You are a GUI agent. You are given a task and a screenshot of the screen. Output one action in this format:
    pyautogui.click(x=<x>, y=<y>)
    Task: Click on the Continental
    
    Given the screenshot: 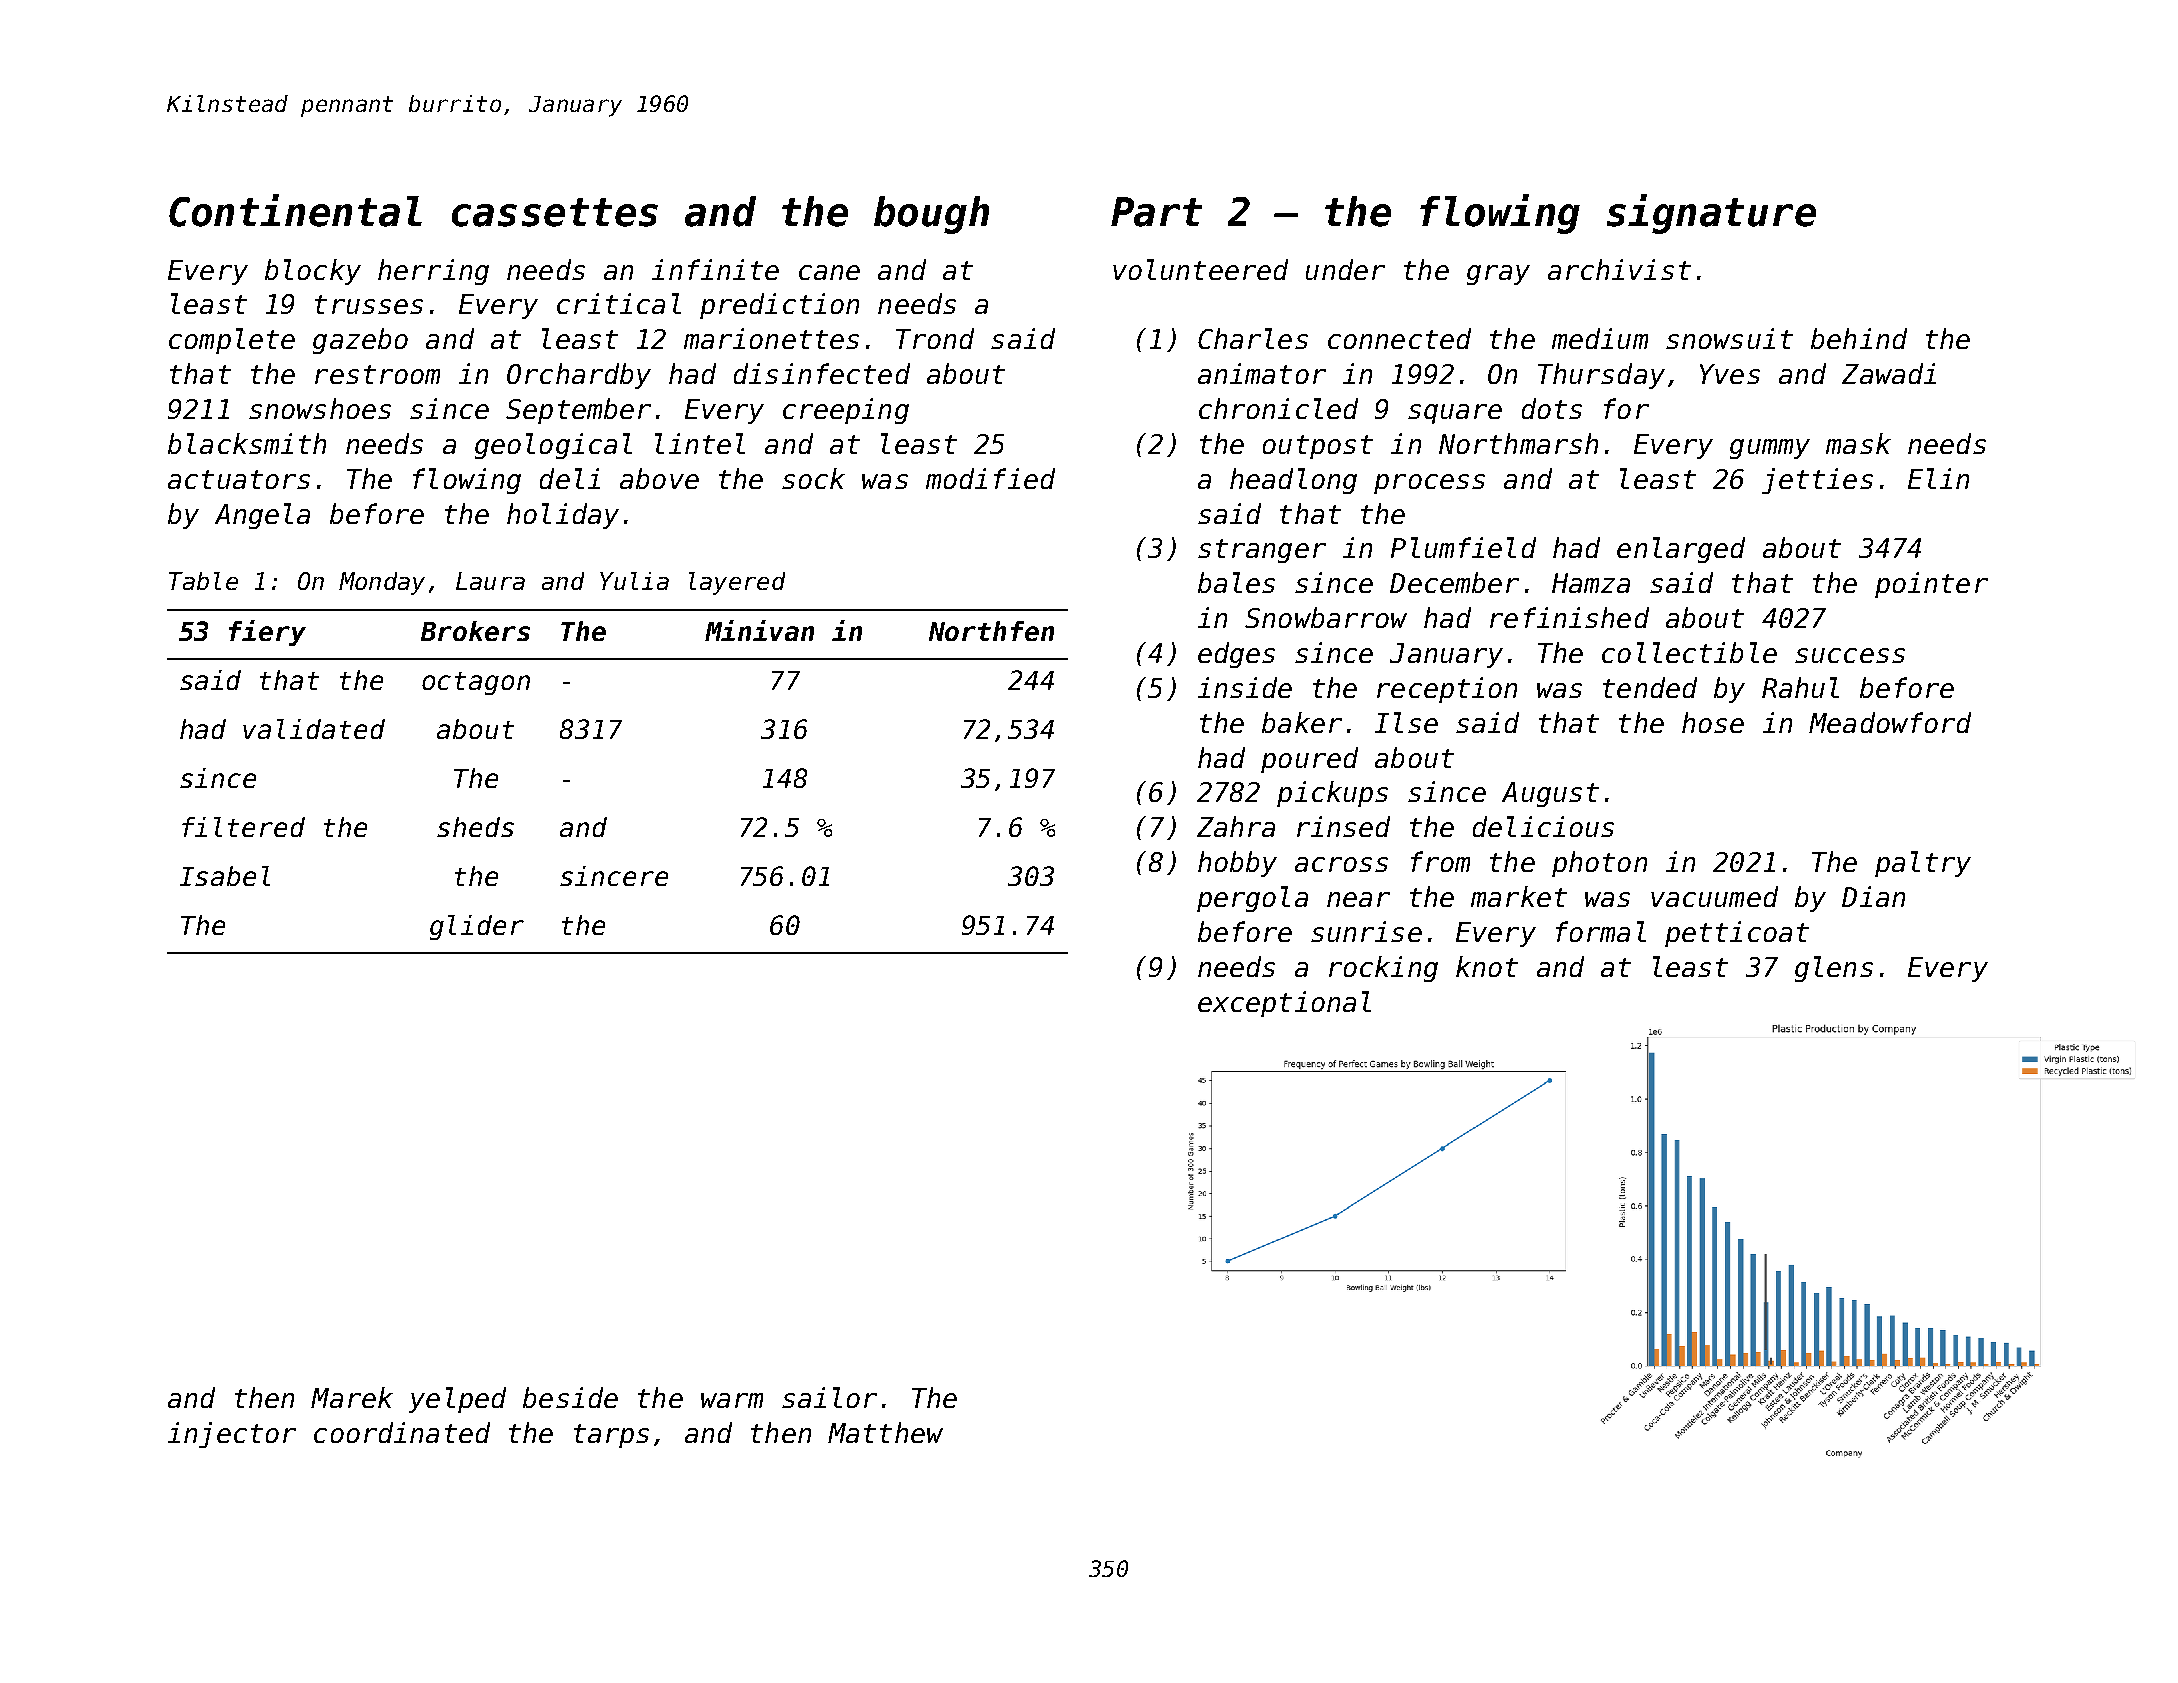 What is the action you would take?
    pyautogui.click(x=295, y=210)
